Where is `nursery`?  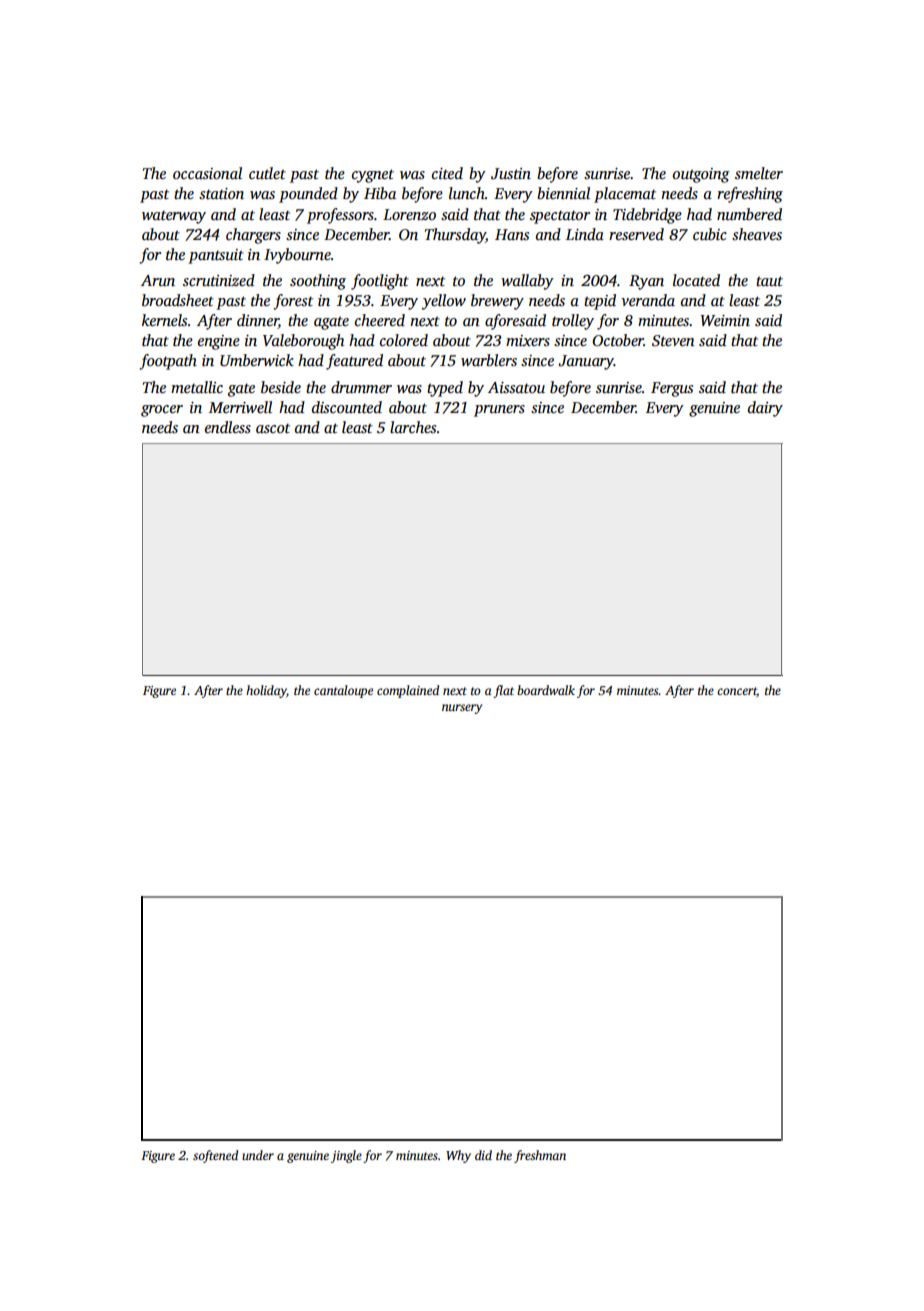 nursery is located at coordinates (462, 709).
